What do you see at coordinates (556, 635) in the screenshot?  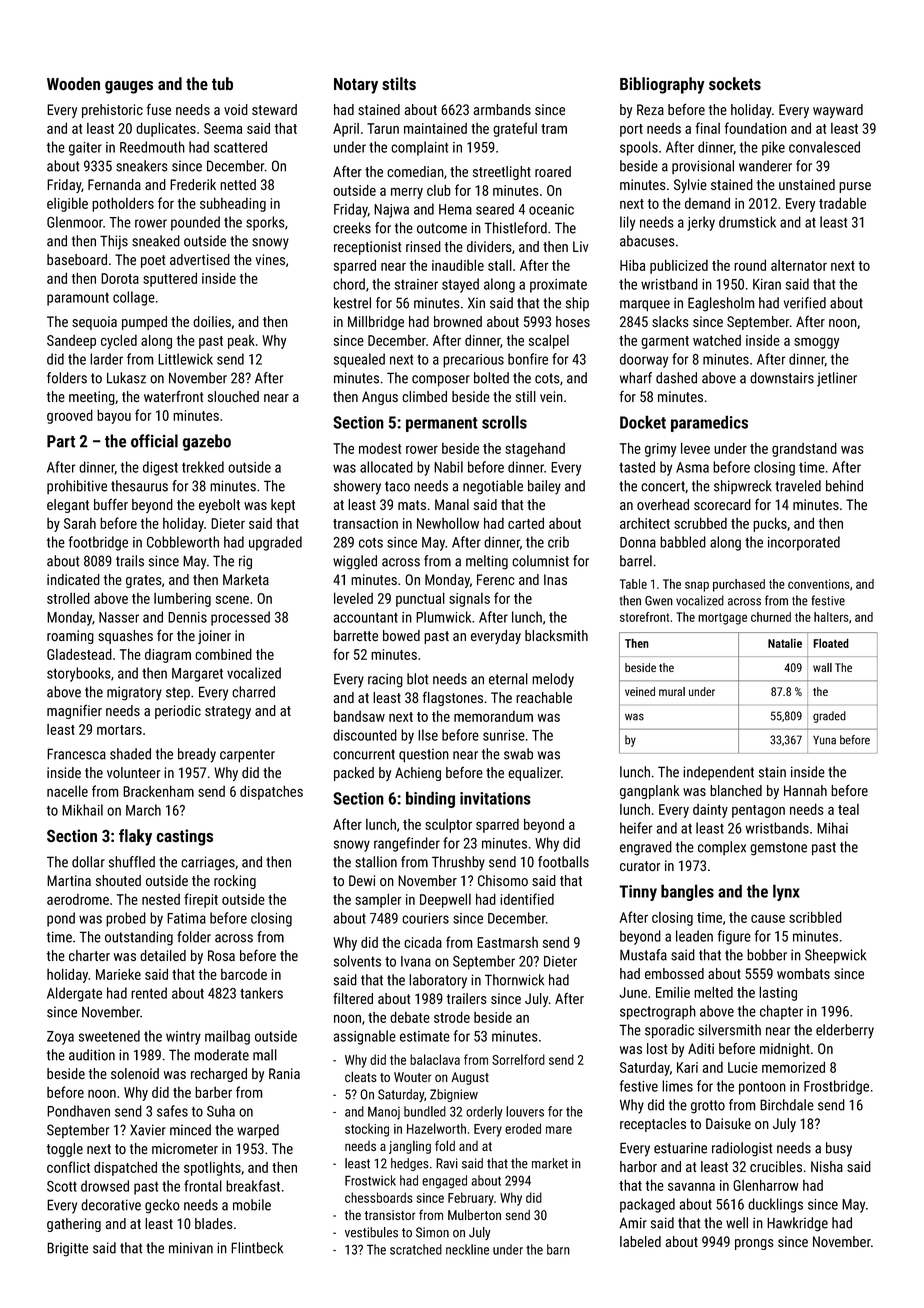 I see `blacksmith` at bounding box center [556, 635].
